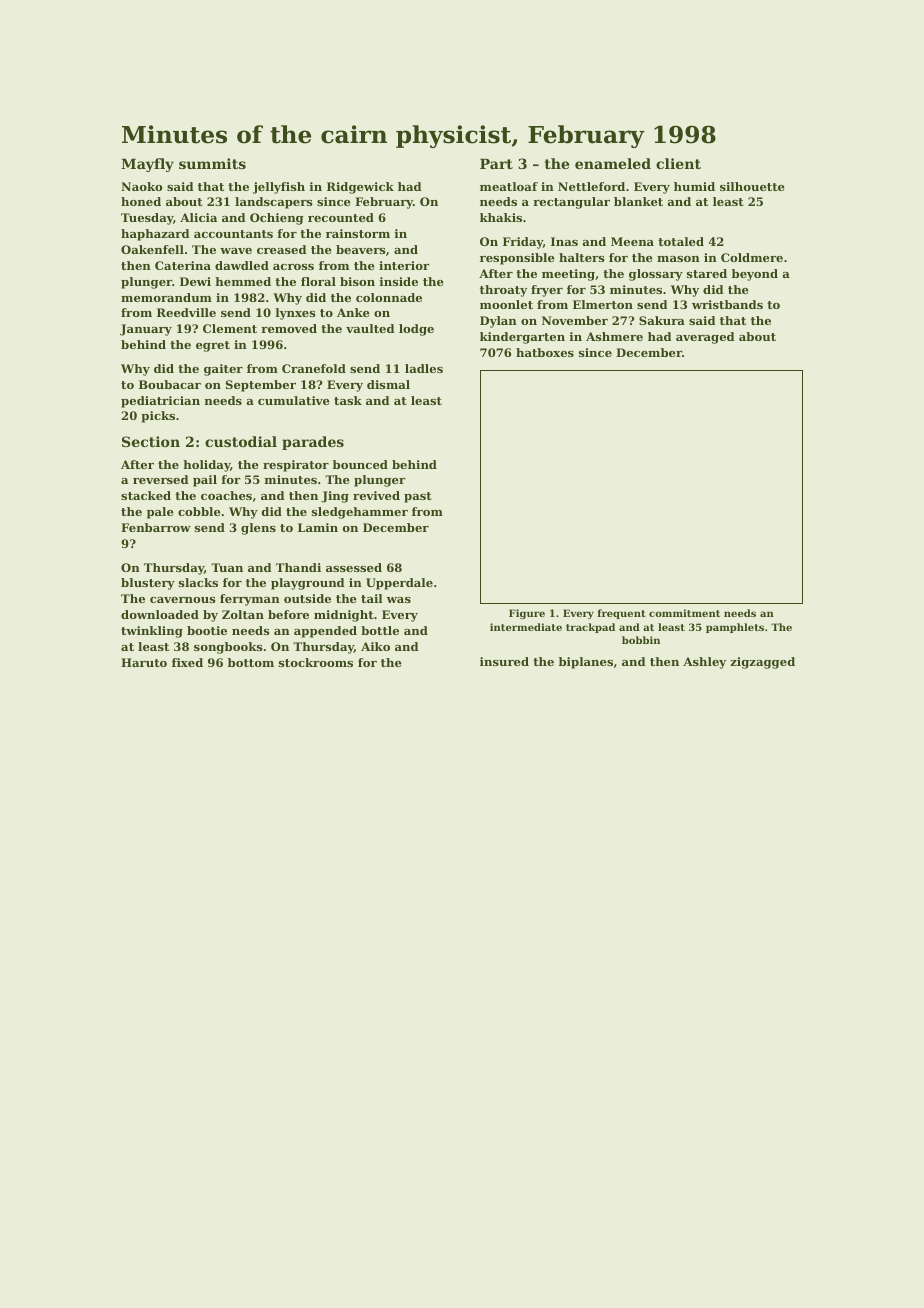 Image resolution: width=924 pixels, height=1308 pixels. I want to click on twinkling, so click(152, 632).
